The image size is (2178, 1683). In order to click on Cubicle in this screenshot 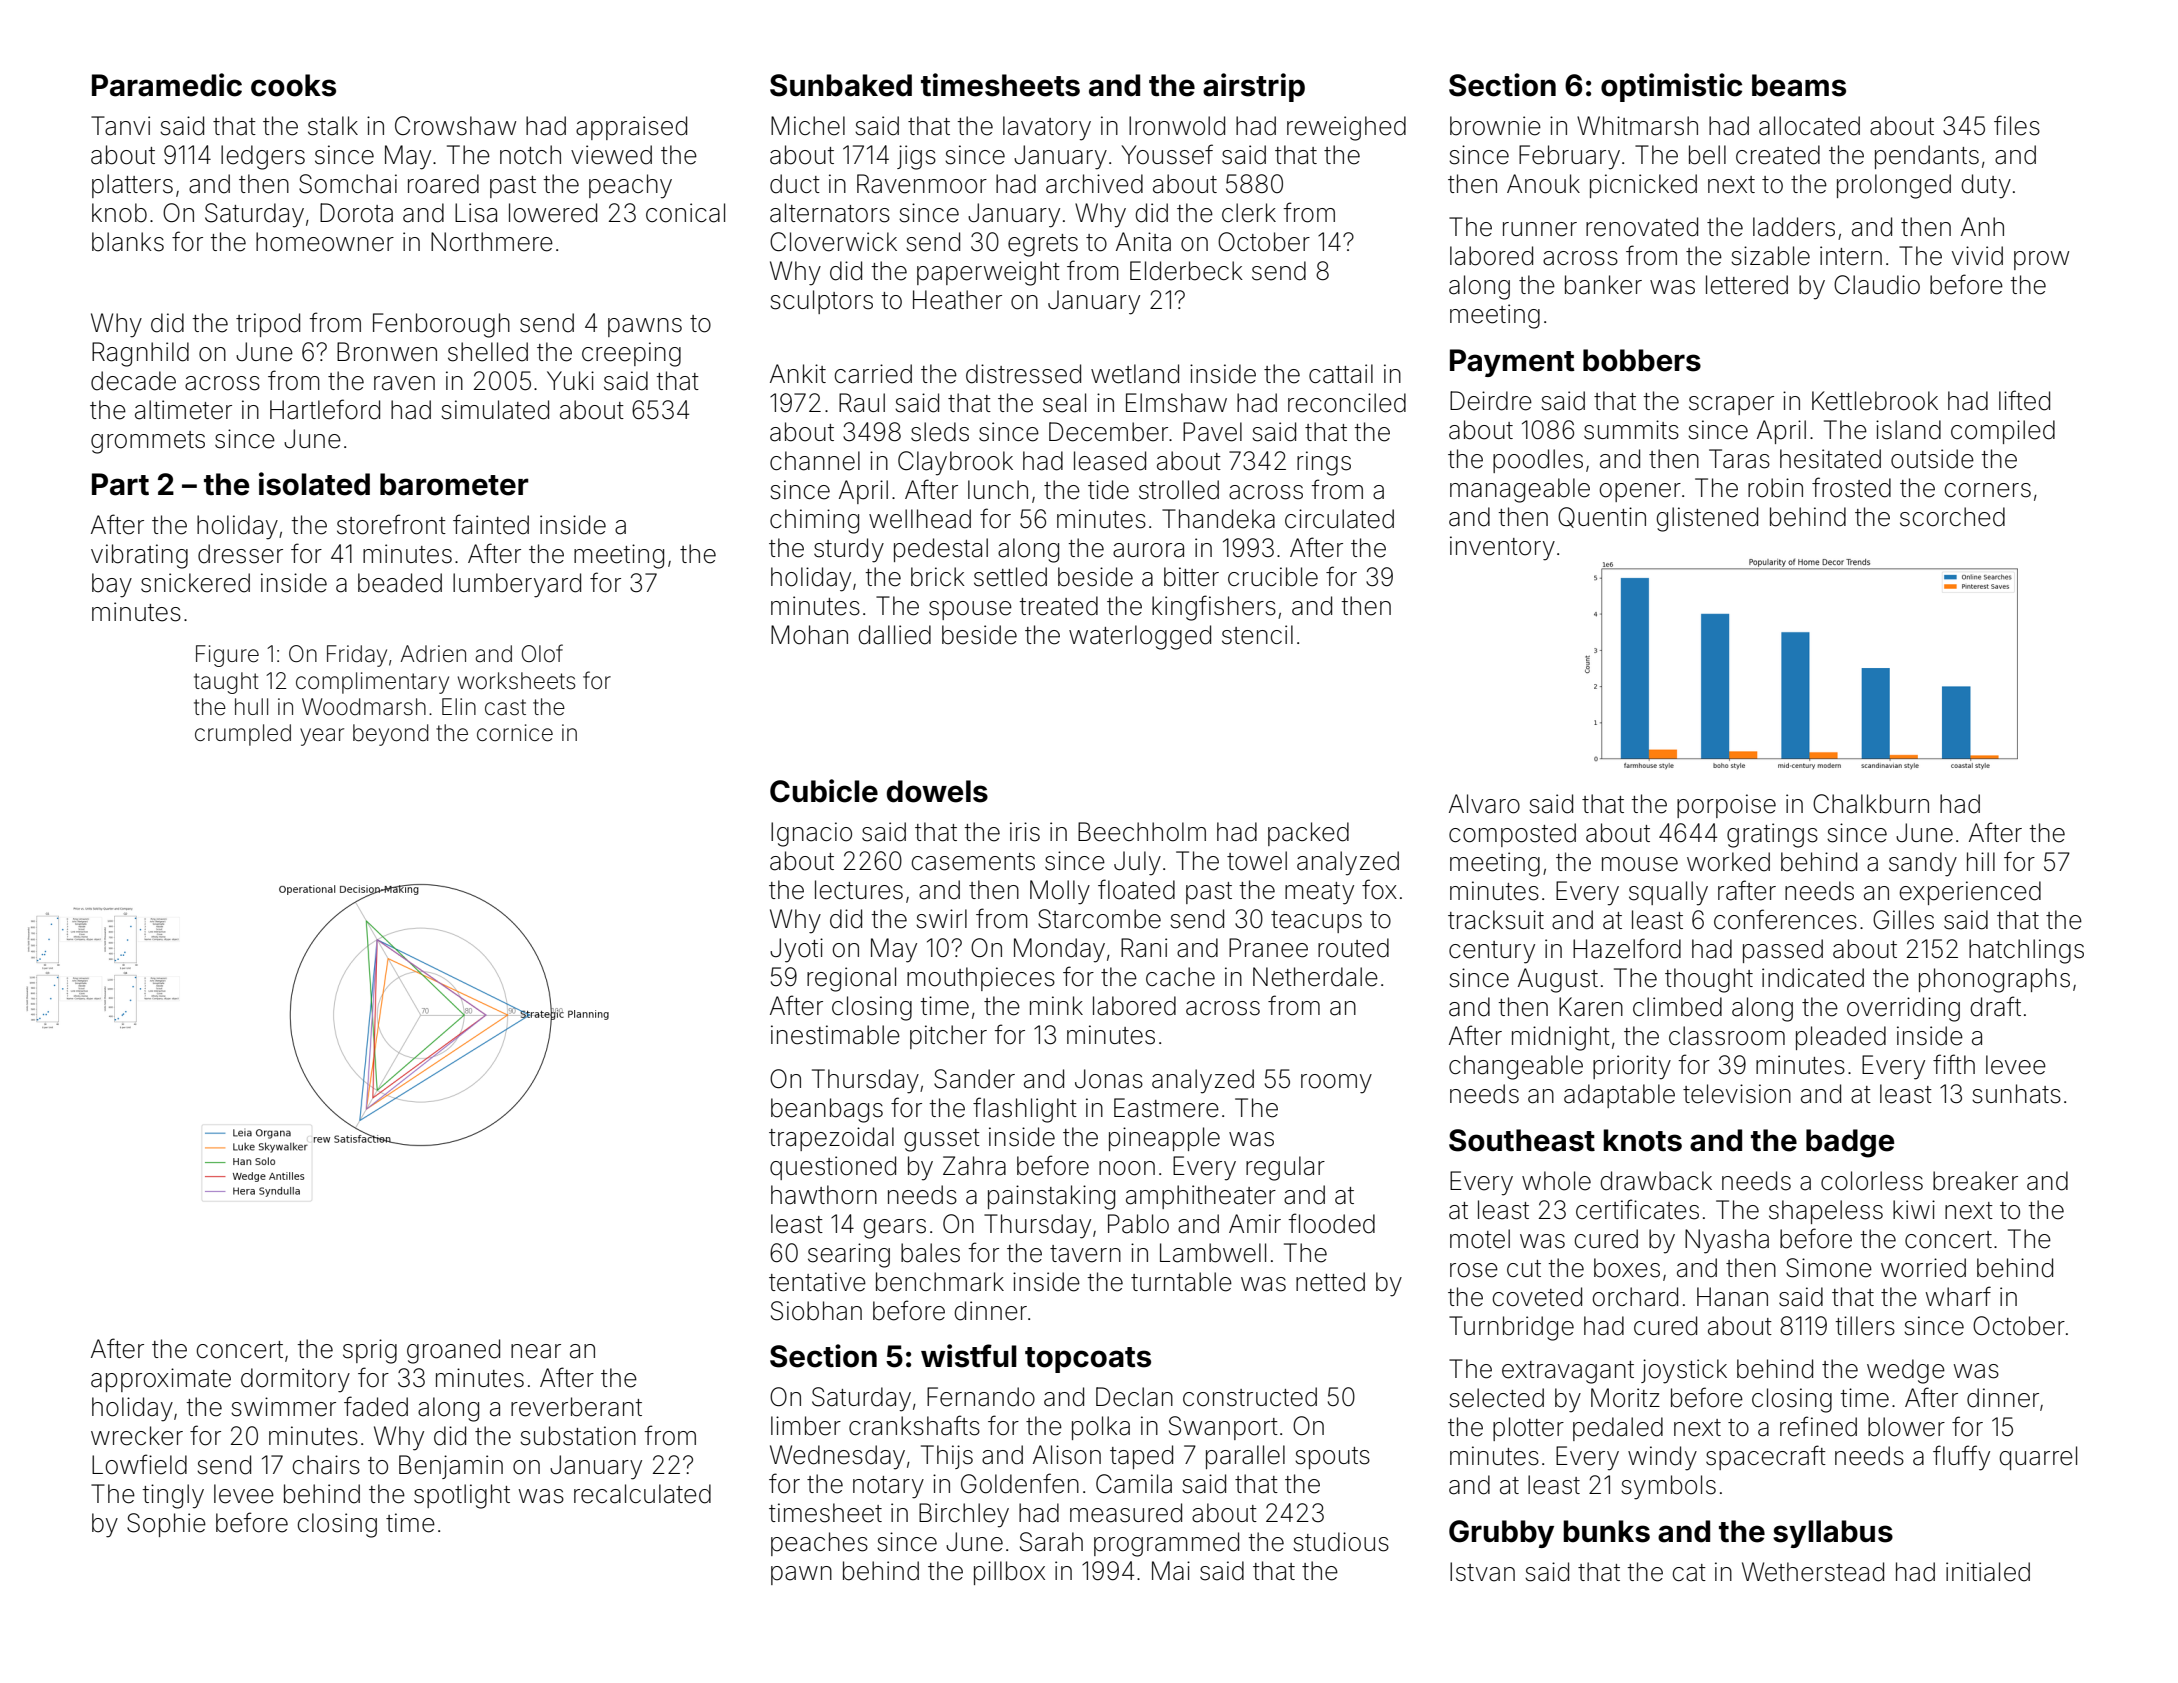, I will do `click(824, 791)`.
